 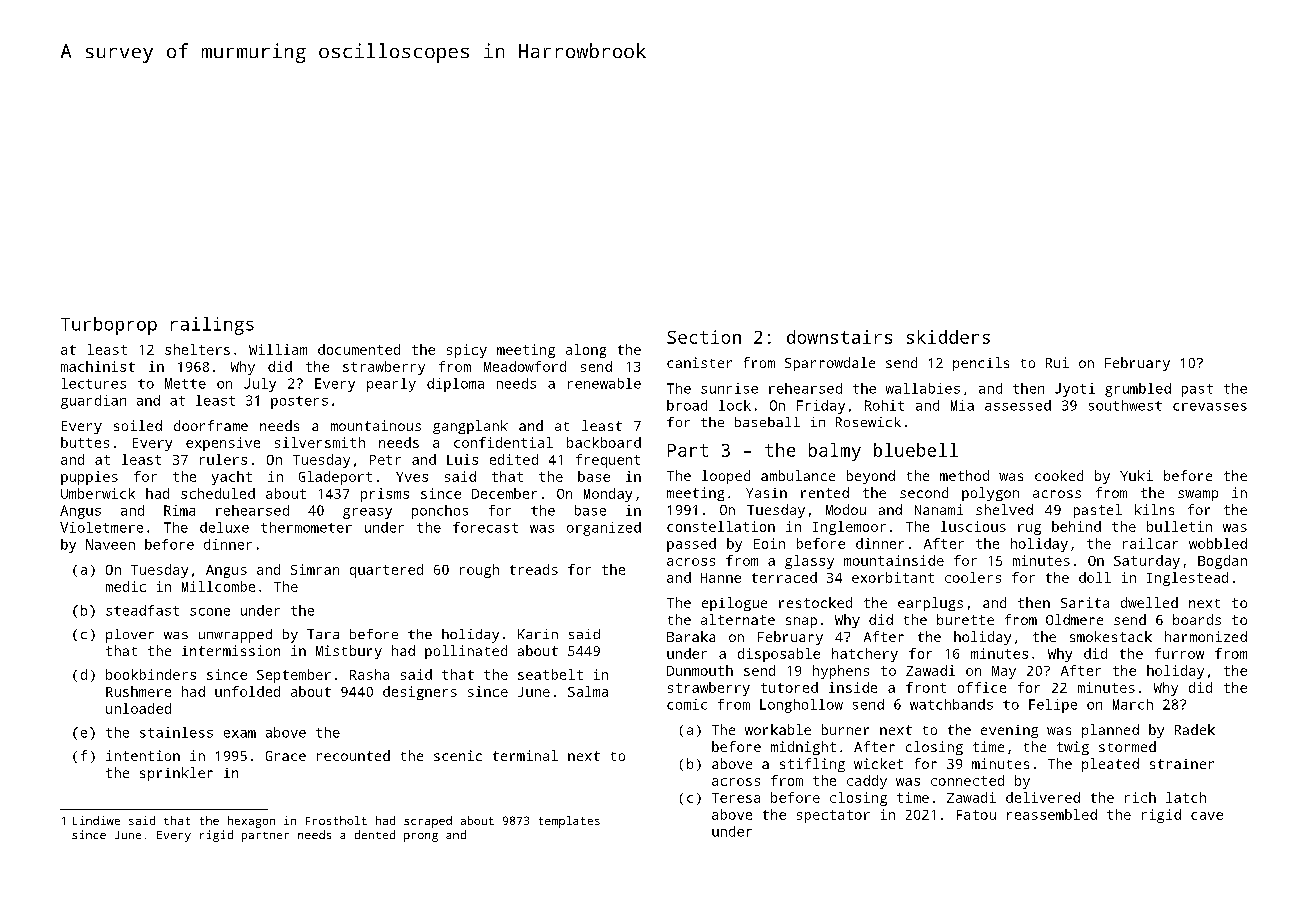 I want to click on lock, so click(x=735, y=405).
